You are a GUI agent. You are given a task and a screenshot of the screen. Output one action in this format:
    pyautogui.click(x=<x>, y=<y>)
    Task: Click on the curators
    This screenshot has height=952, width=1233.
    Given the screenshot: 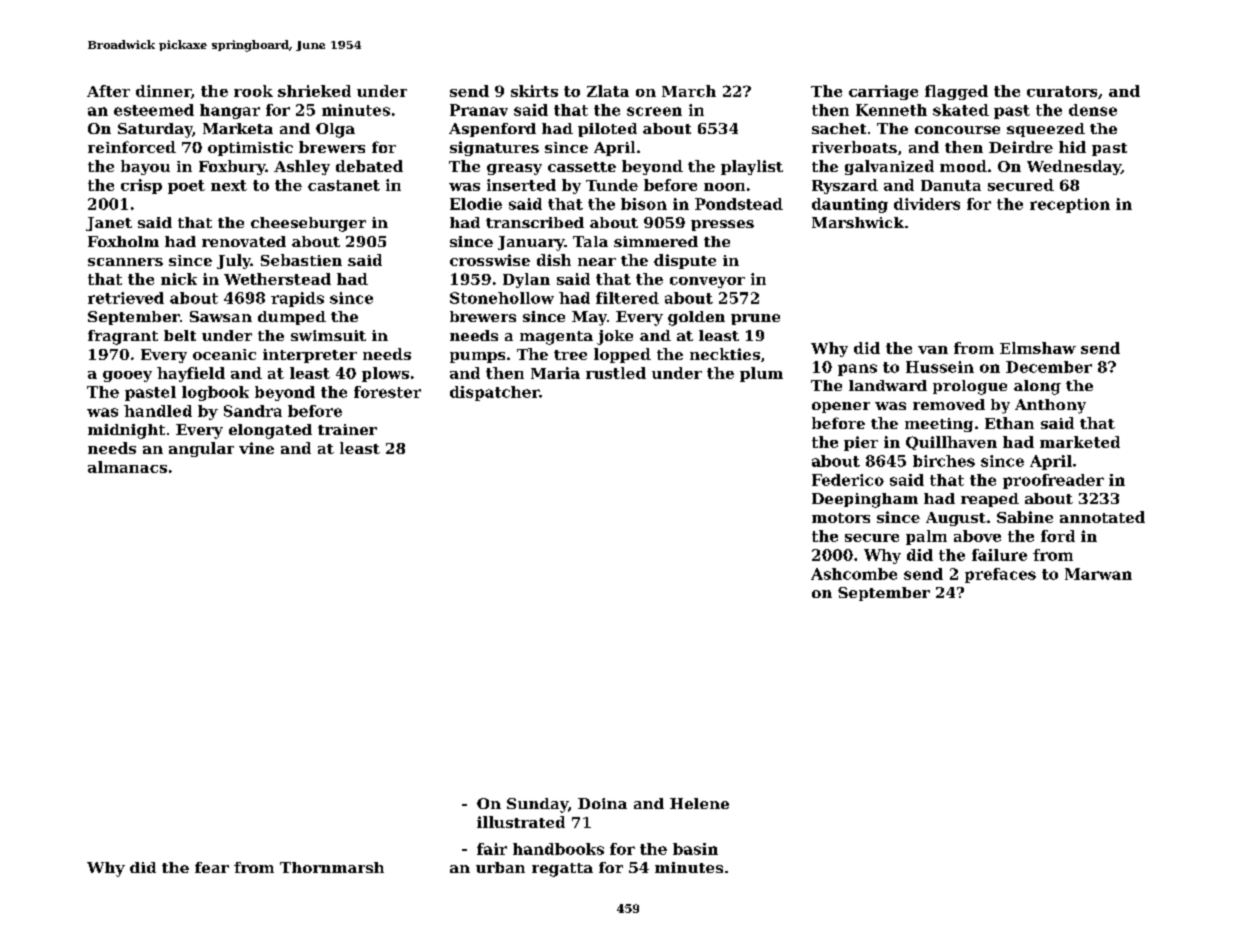 What is the action you would take?
    pyautogui.click(x=1062, y=91)
